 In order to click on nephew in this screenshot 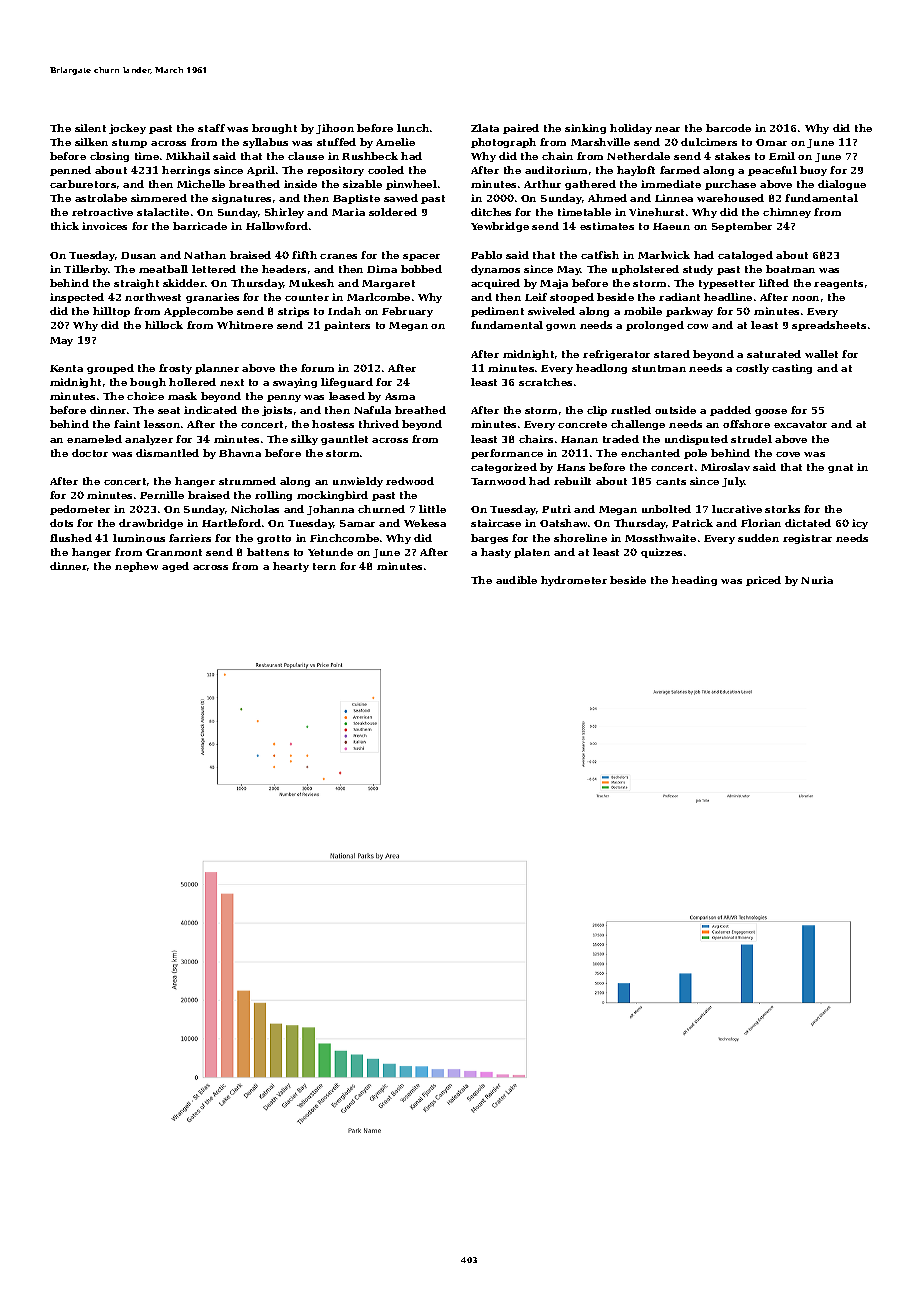, I will do `click(136, 567)`.
